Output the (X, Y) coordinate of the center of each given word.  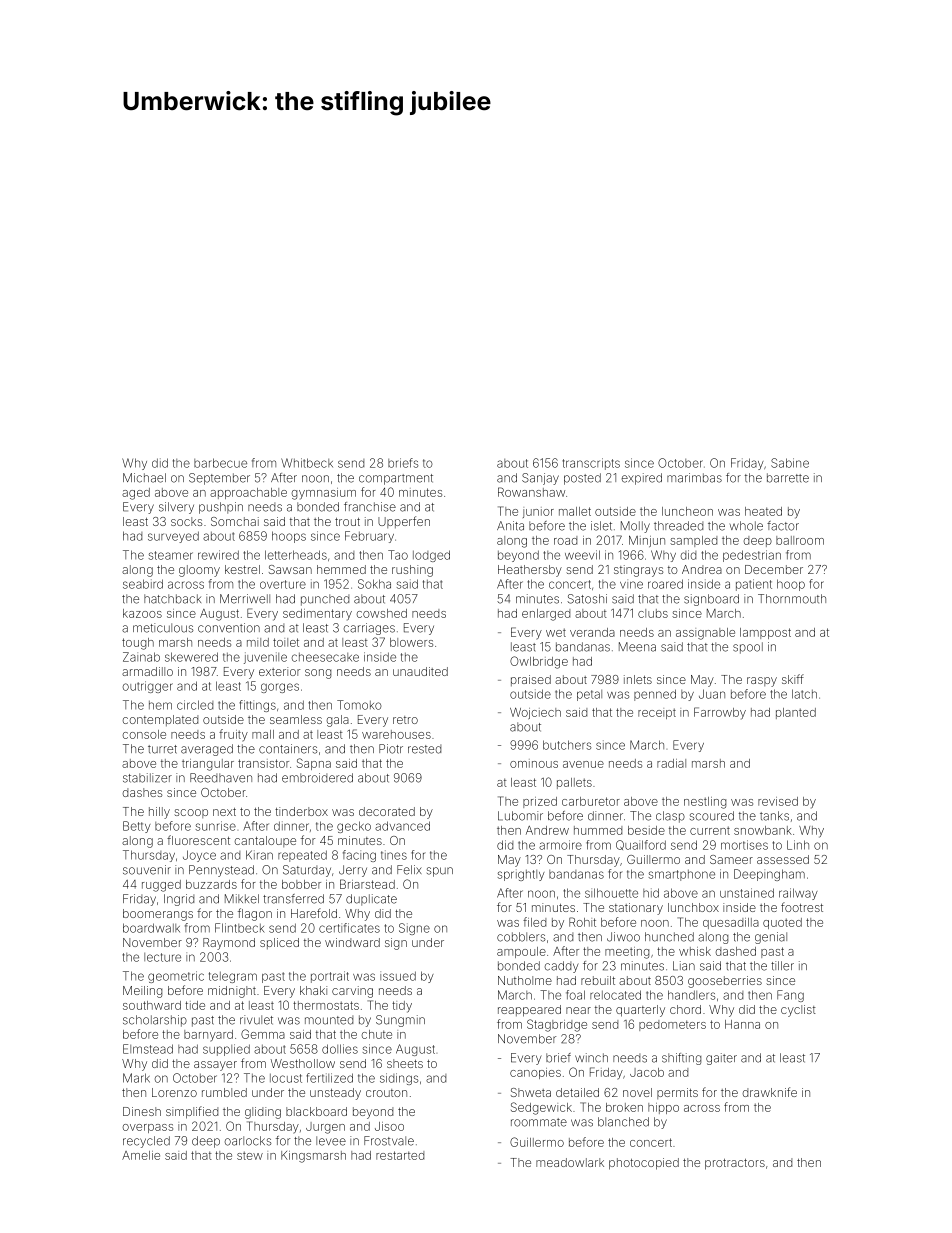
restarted (400, 1155)
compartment (396, 479)
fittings (257, 706)
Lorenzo (174, 1092)
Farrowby (720, 713)
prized (540, 802)
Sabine (790, 463)
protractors (735, 1164)
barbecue (220, 463)
